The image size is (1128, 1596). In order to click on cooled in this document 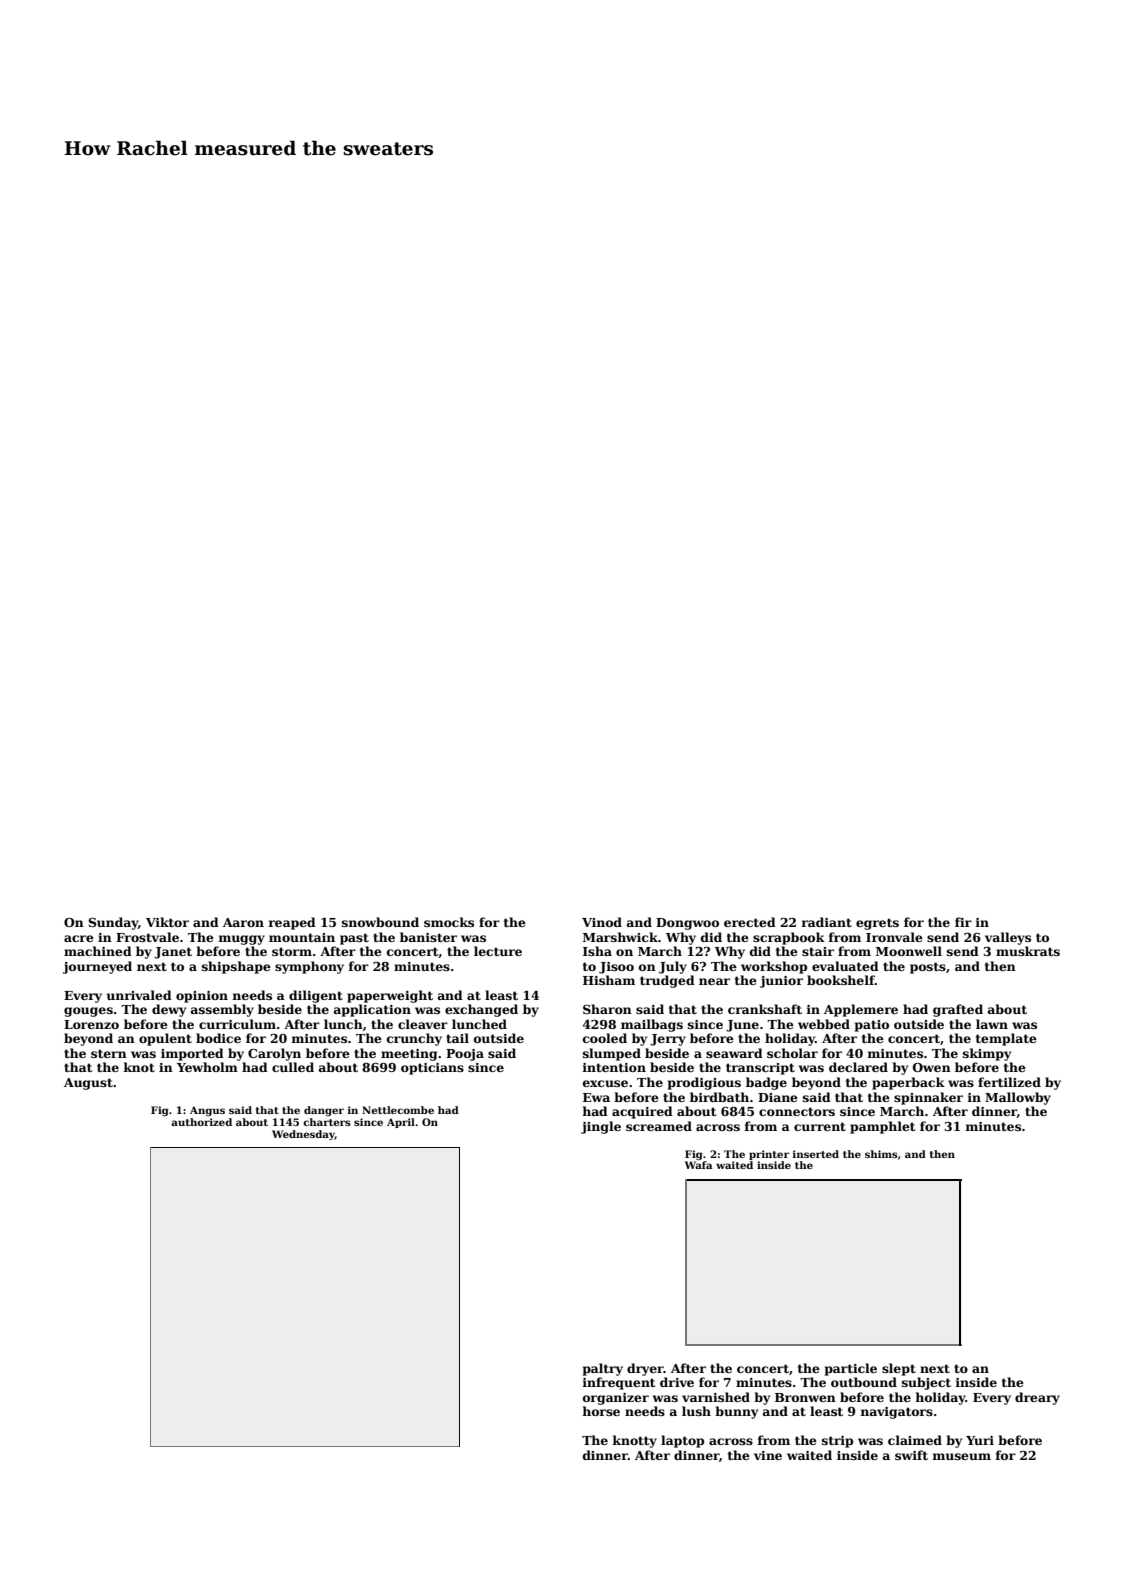, I will do `click(605, 1038)`.
